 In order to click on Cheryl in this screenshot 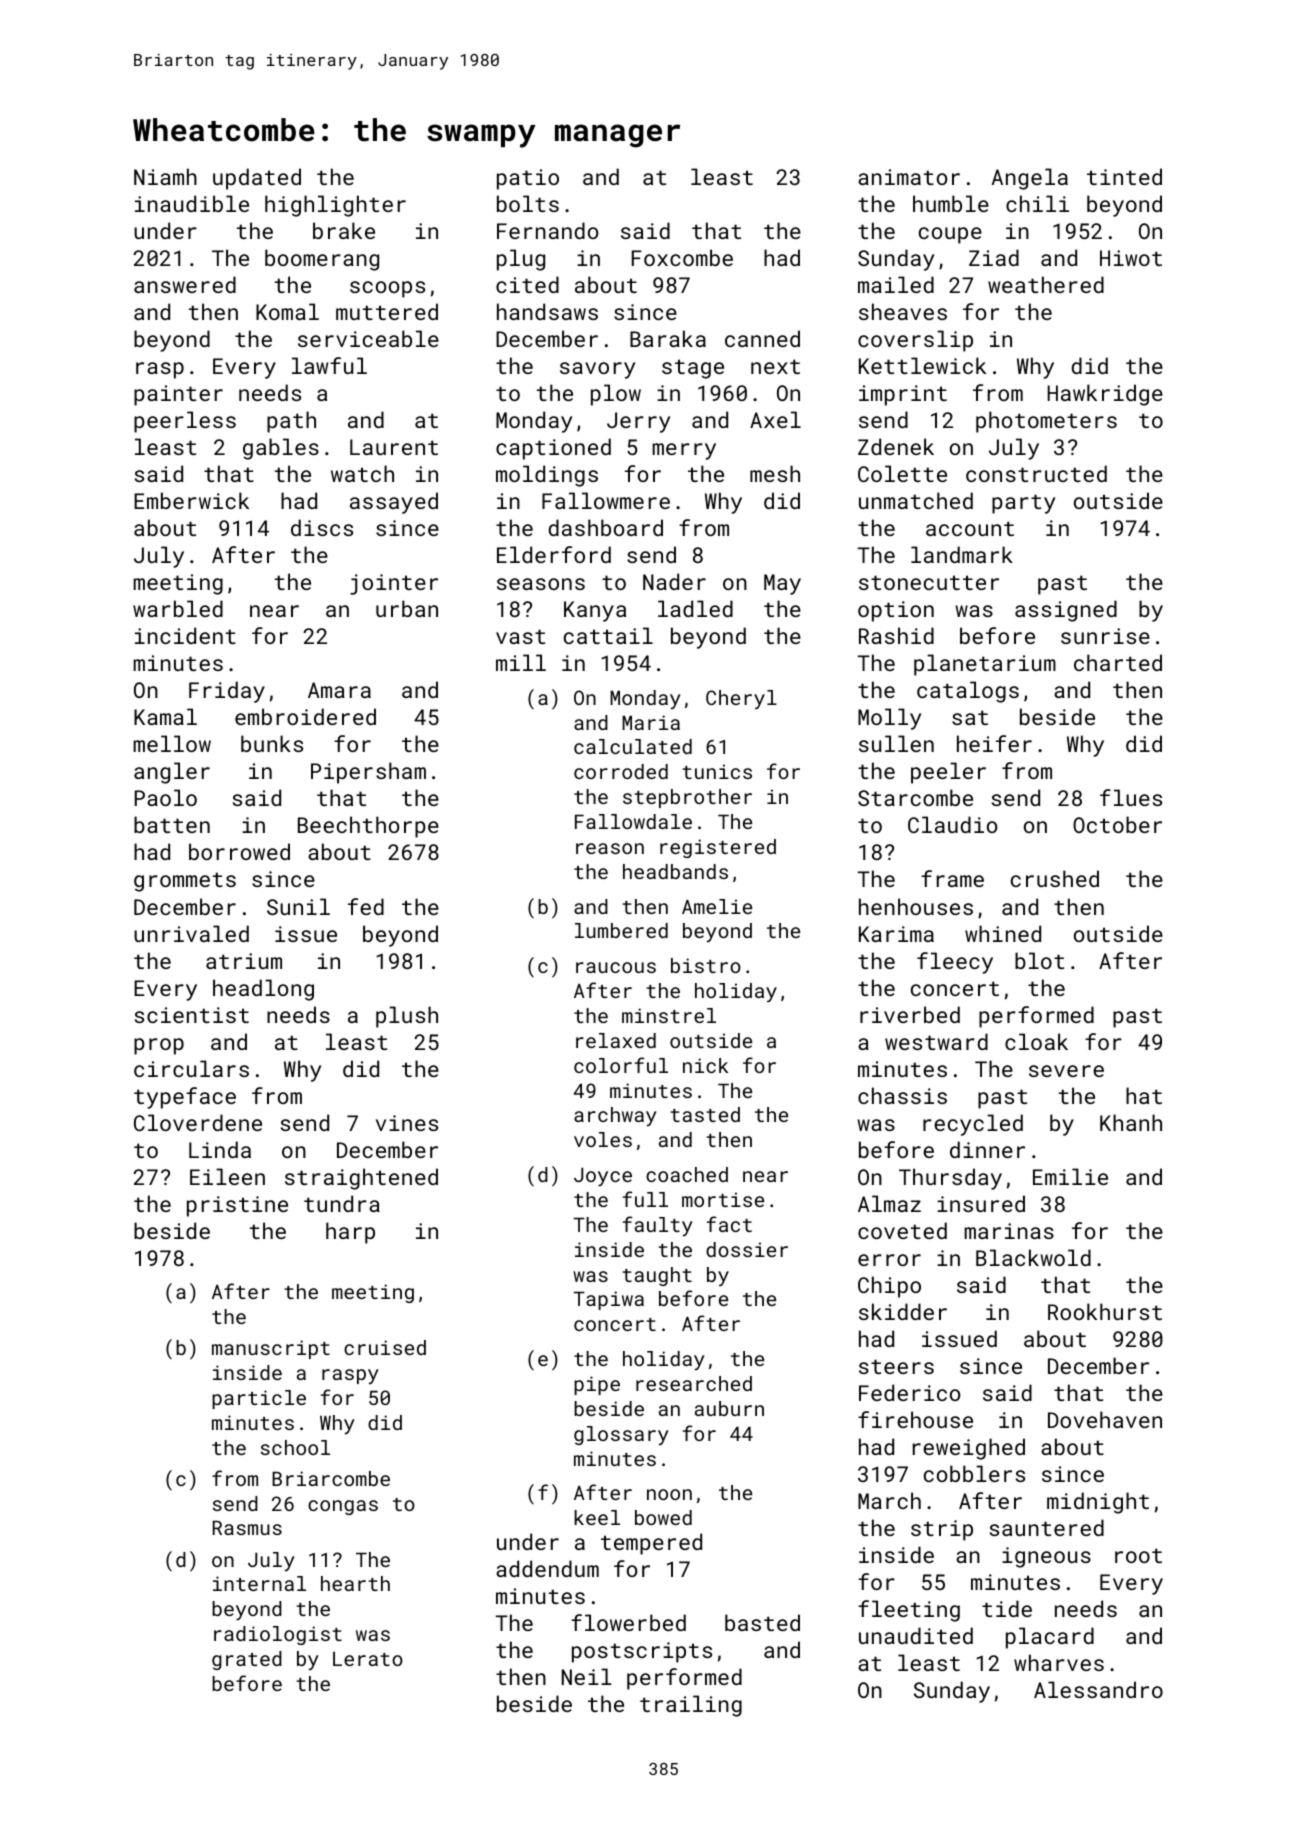, I will do `click(741, 699)`.
